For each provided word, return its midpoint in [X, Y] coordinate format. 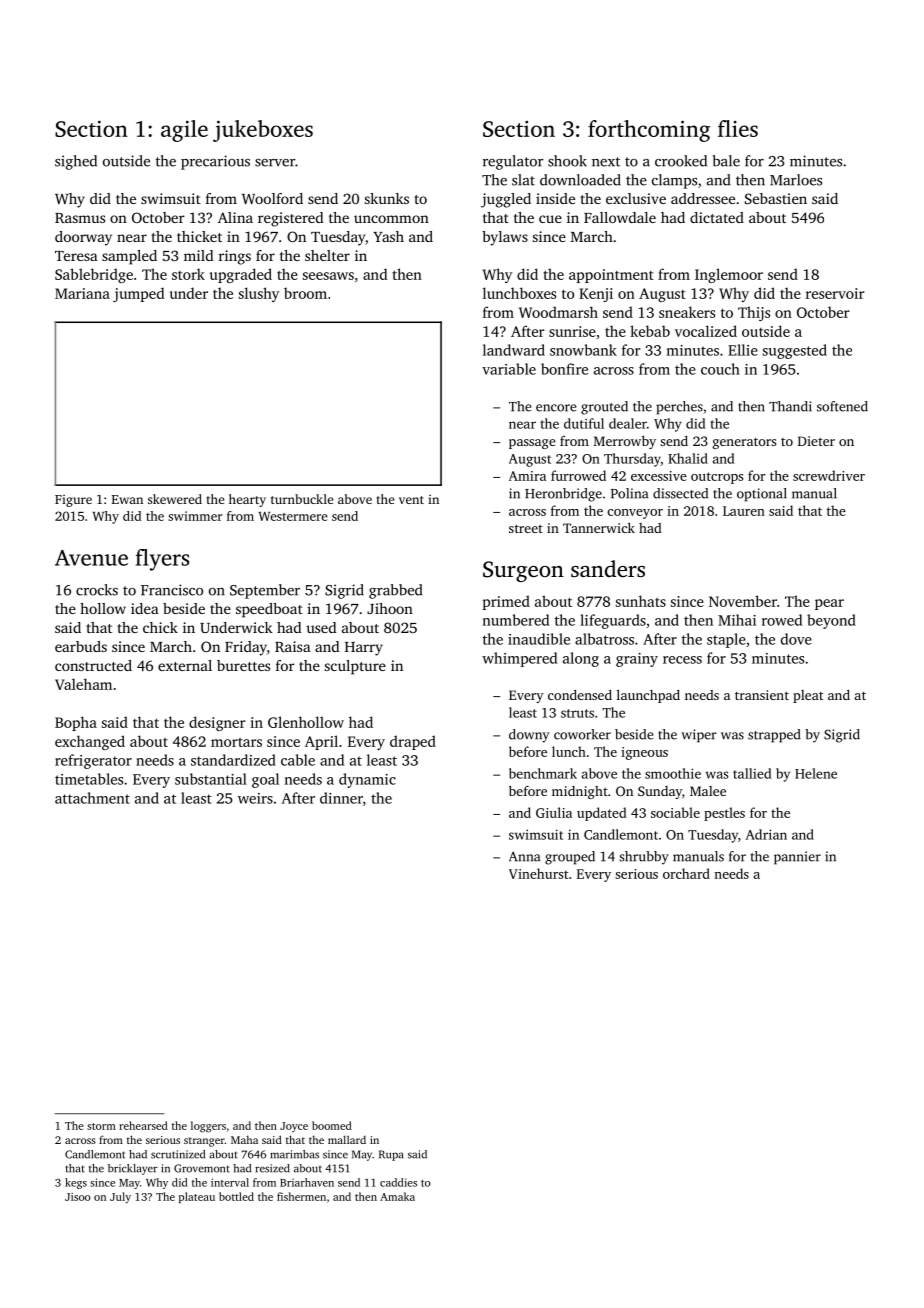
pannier [797, 858]
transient [762, 695]
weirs [255, 798]
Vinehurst [538, 873]
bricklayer [133, 1169]
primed [506, 602]
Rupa [391, 1155]
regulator [513, 162]
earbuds [81, 646]
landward [514, 350]
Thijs [754, 313]
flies [738, 128]
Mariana [82, 293]
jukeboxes [263, 131]
